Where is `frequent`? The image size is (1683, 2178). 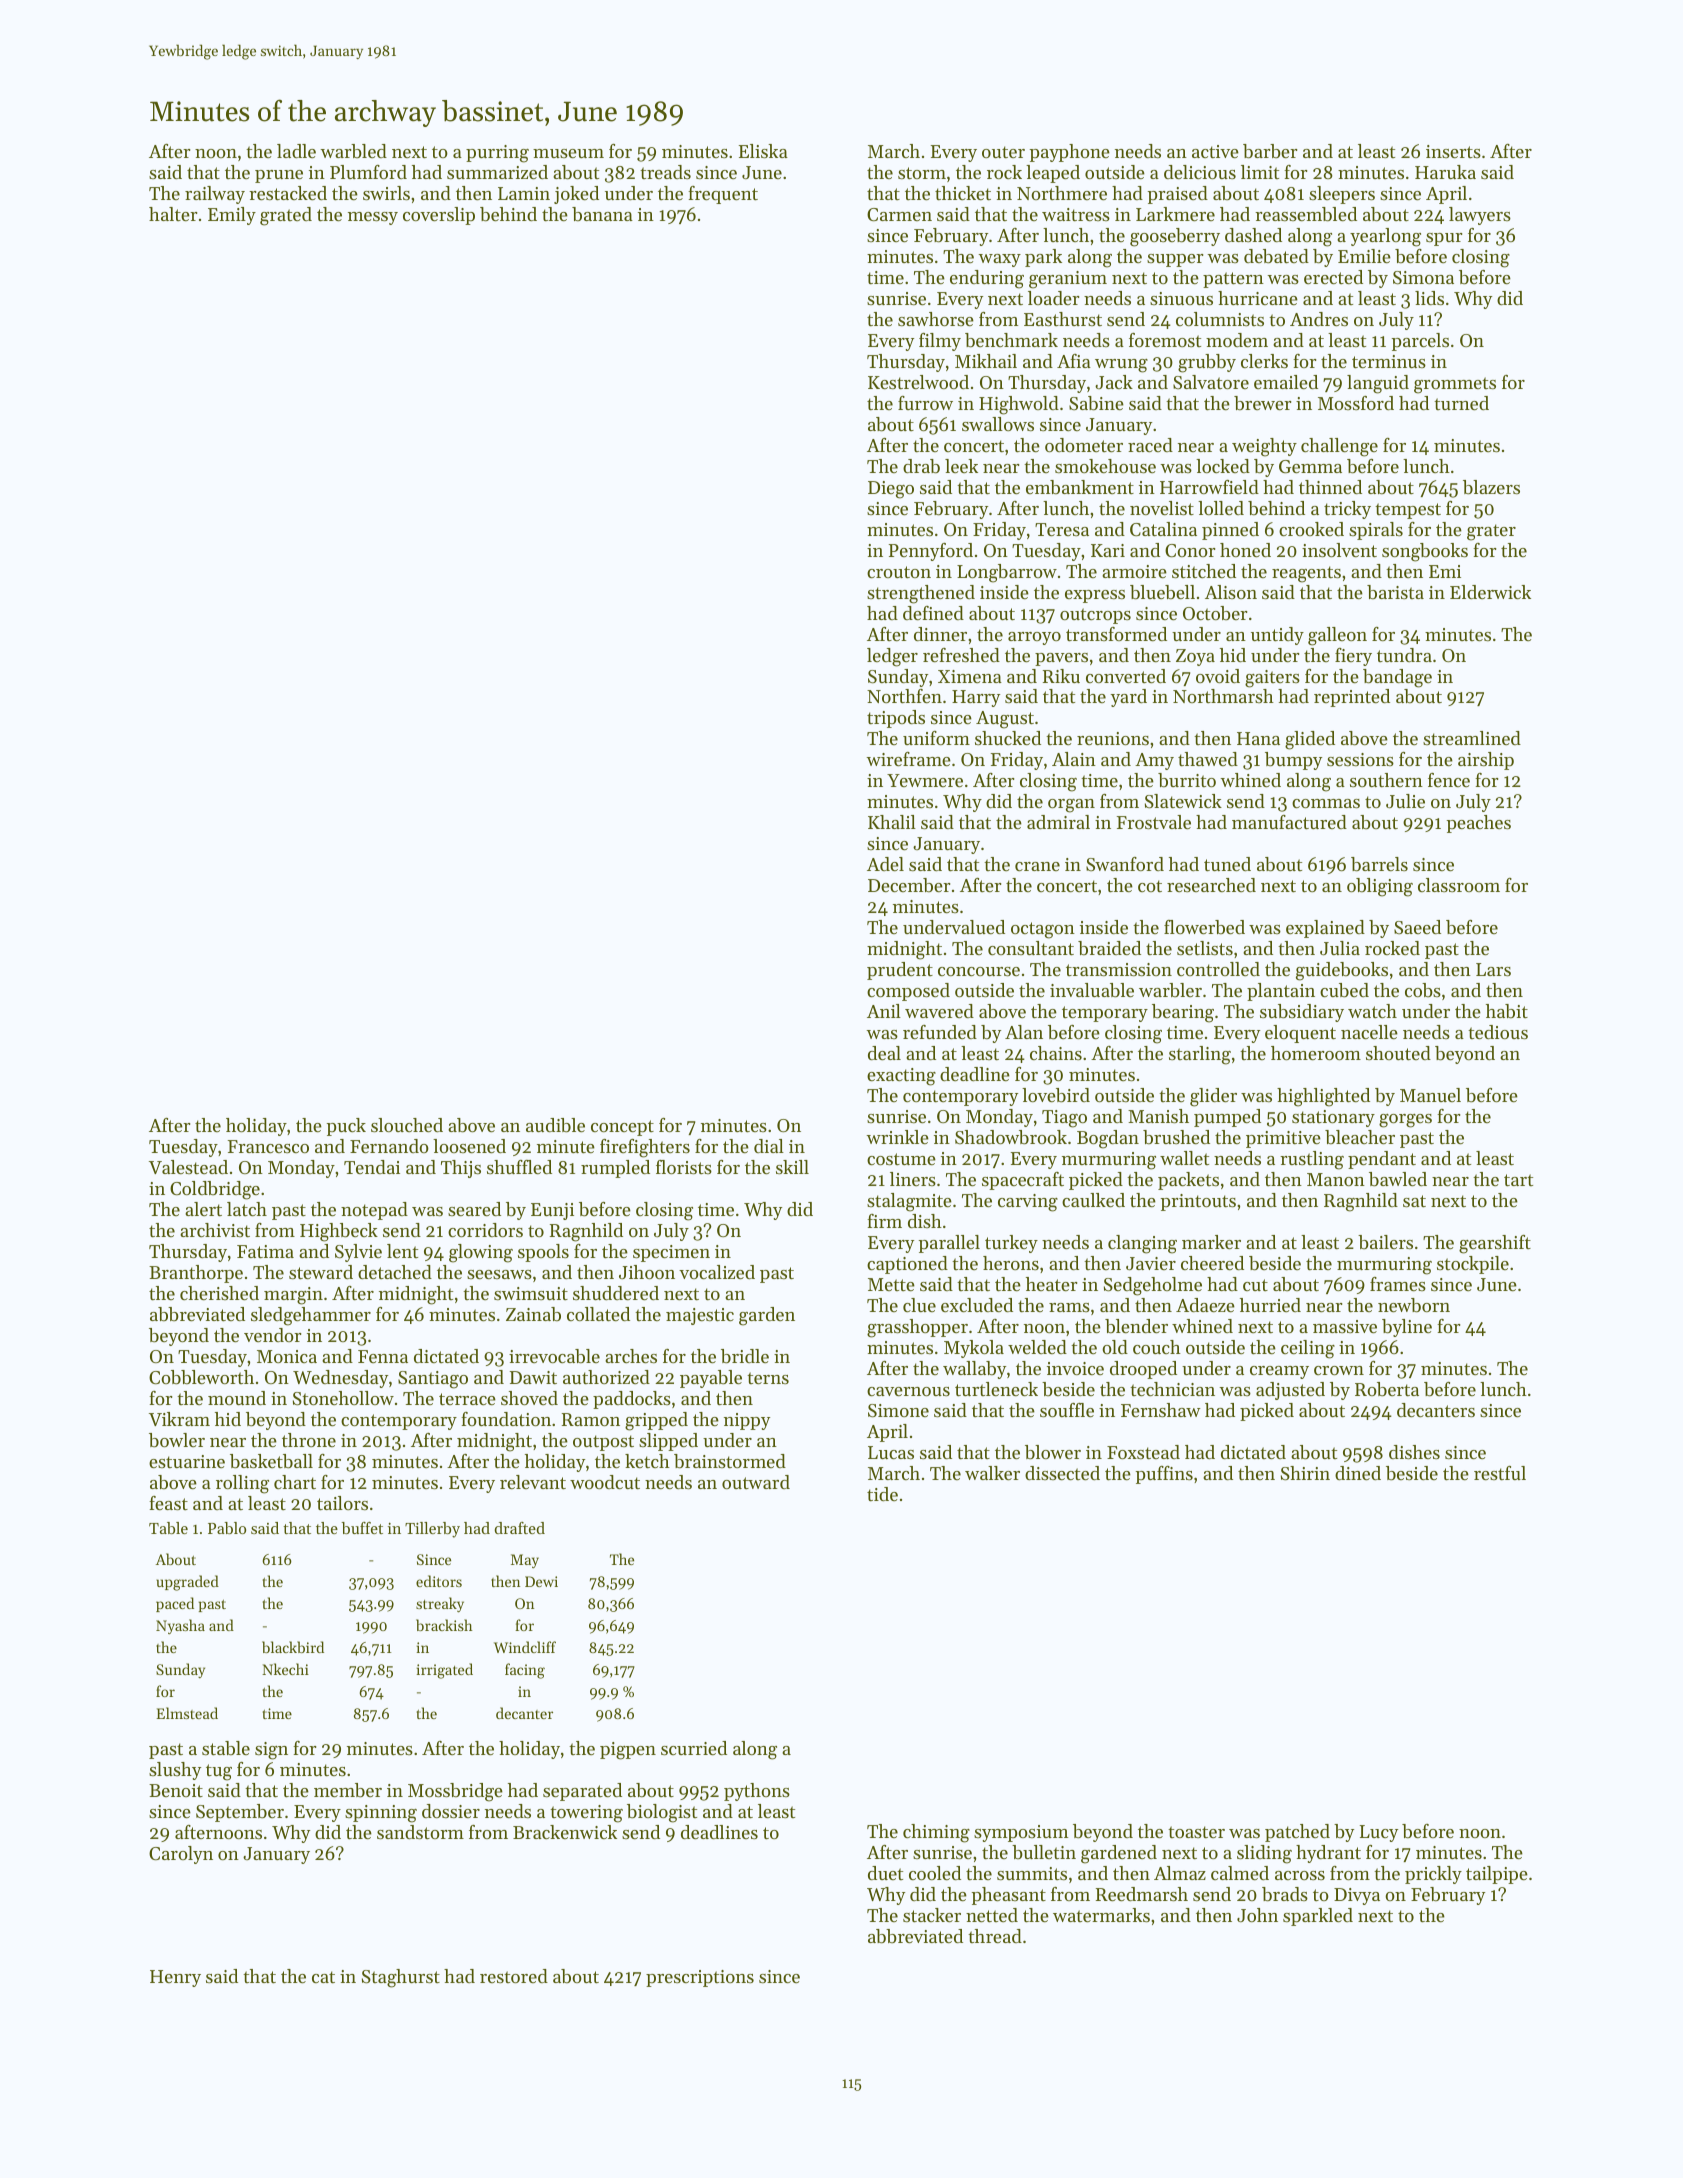
frequent is located at coordinates (723, 195).
